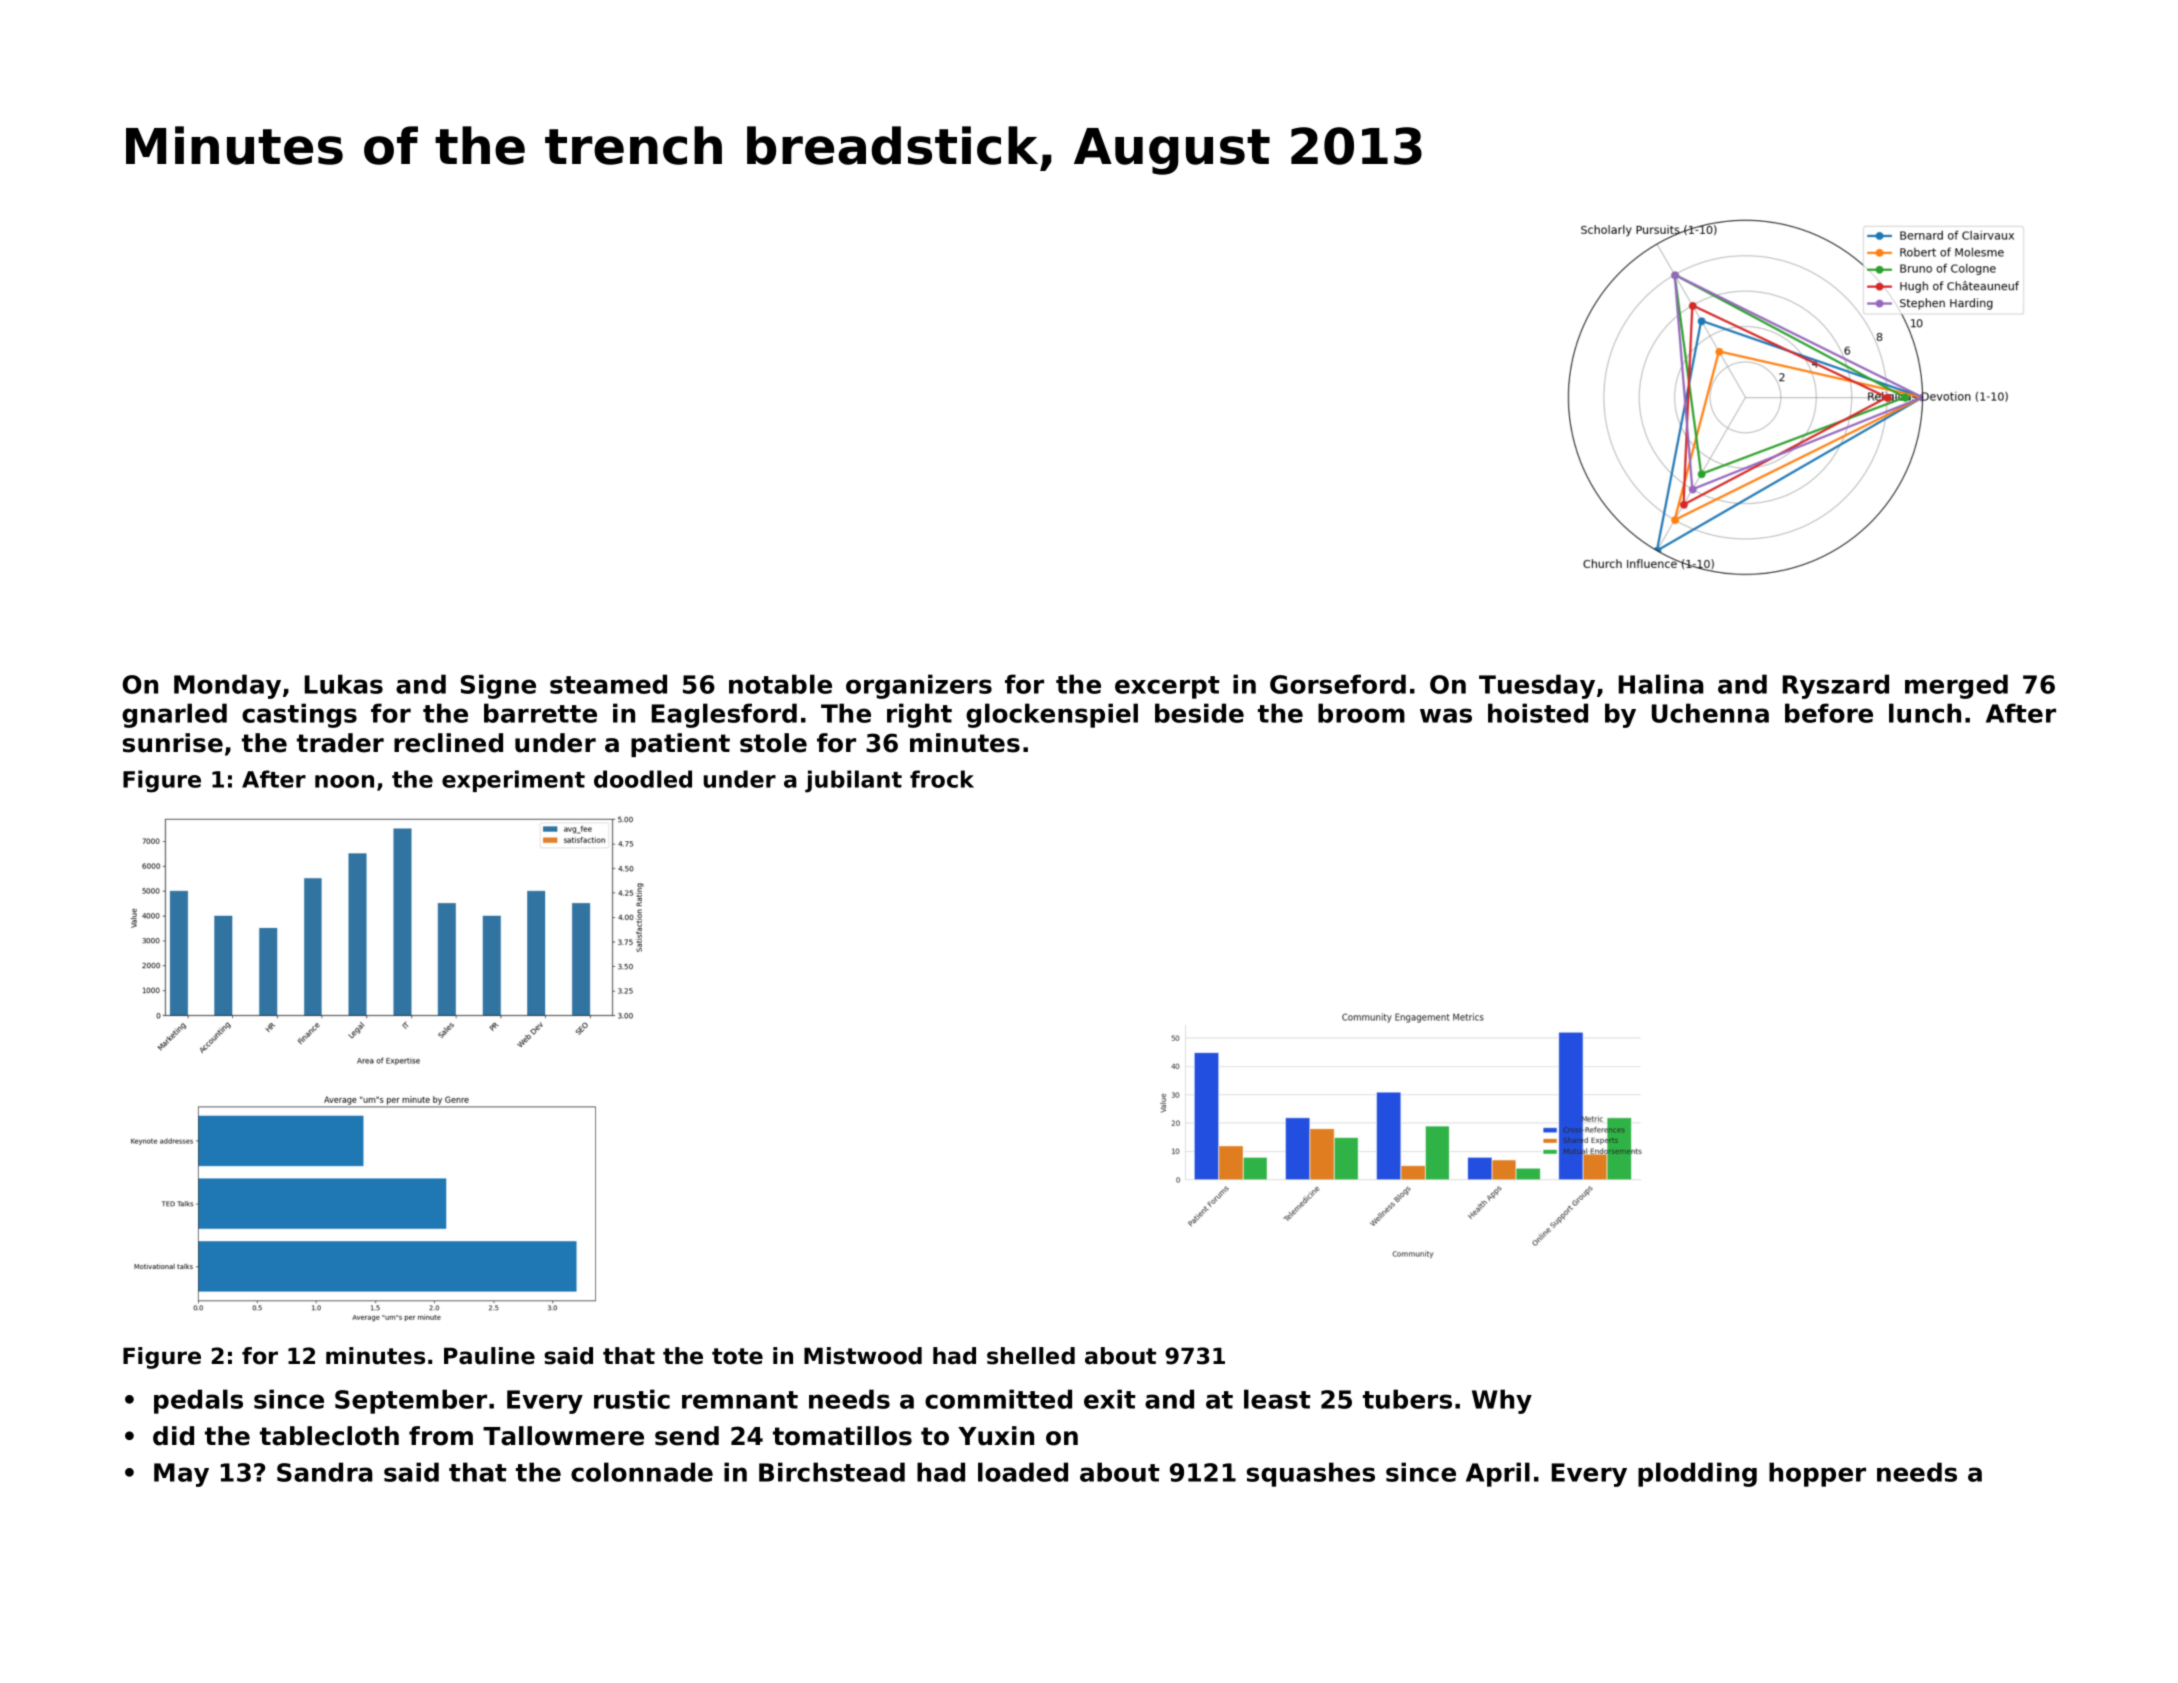 The height and width of the screenshot is (1683, 2178). I want to click on Signe, so click(498, 686).
